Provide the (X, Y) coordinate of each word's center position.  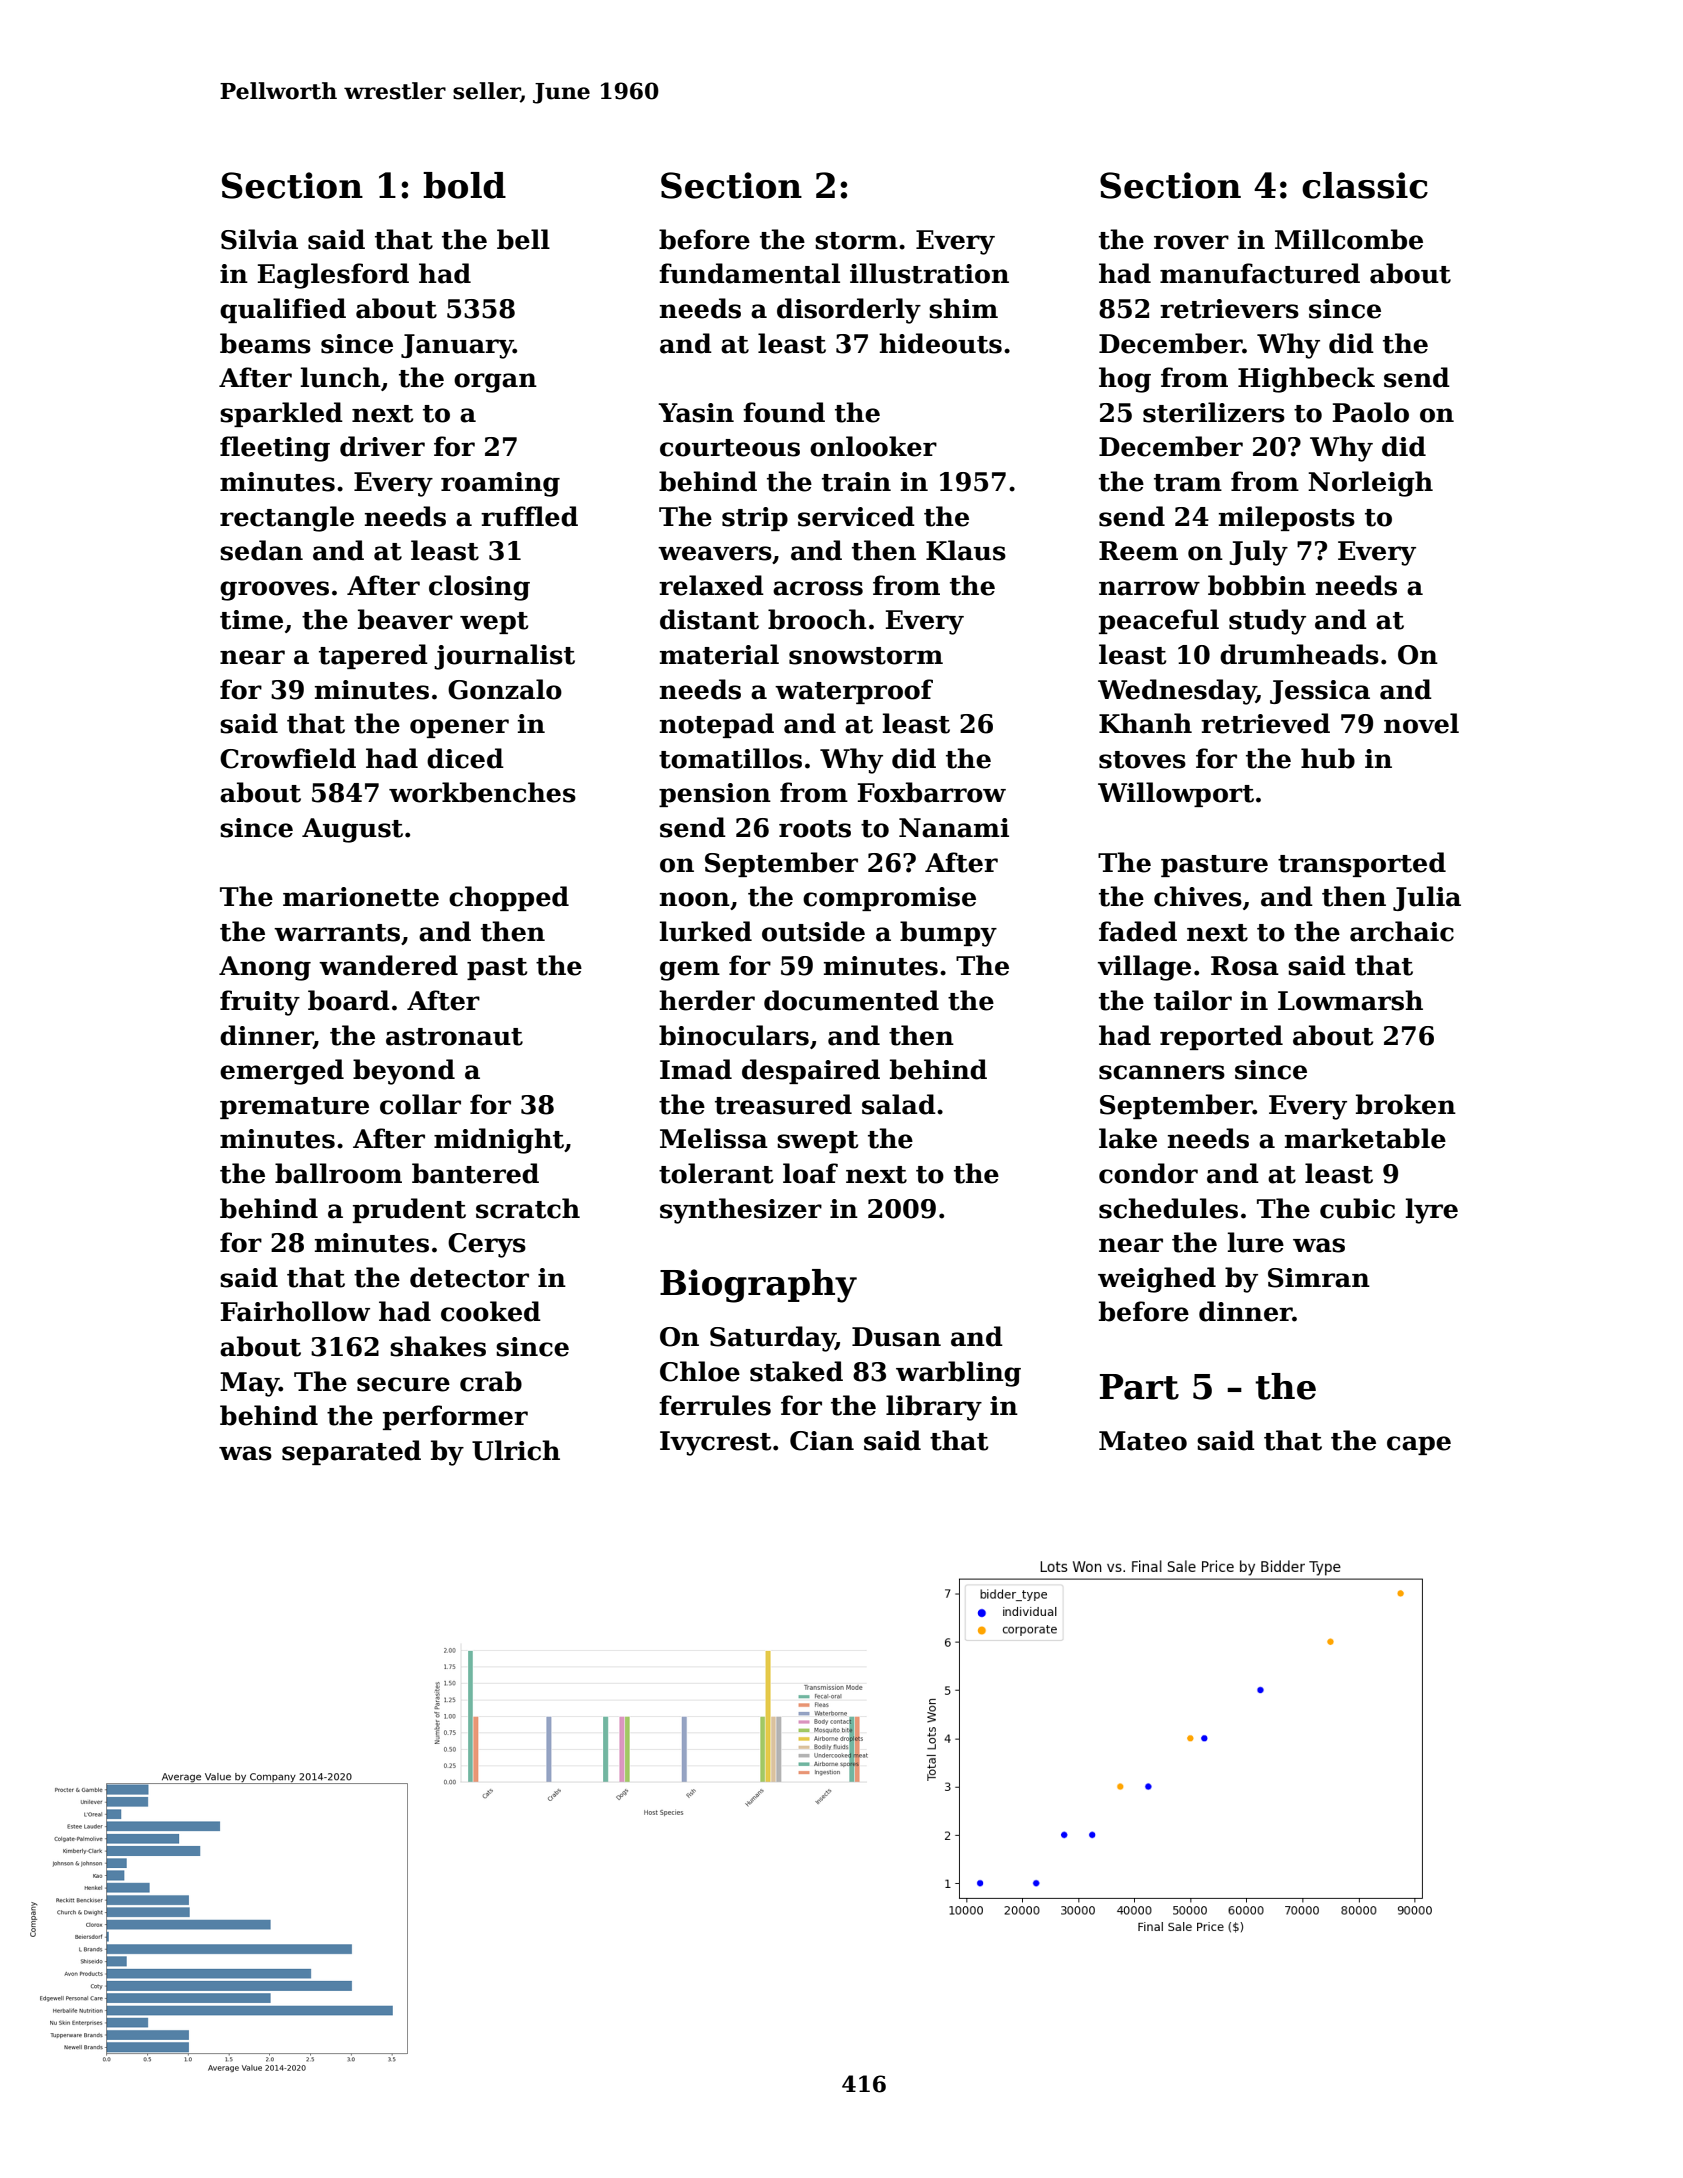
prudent (409, 1210)
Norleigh (1370, 484)
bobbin (1257, 585)
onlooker (873, 446)
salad (899, 1104)
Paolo (1371, 412)
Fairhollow (295, 1311)
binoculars (734, 1035)
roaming (500, 484)
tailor (1193, 1000)
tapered (373, 656)
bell (523, 239)
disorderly (849, 311)
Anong (265, 968)
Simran (1319, 1278)
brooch (817, 619)
